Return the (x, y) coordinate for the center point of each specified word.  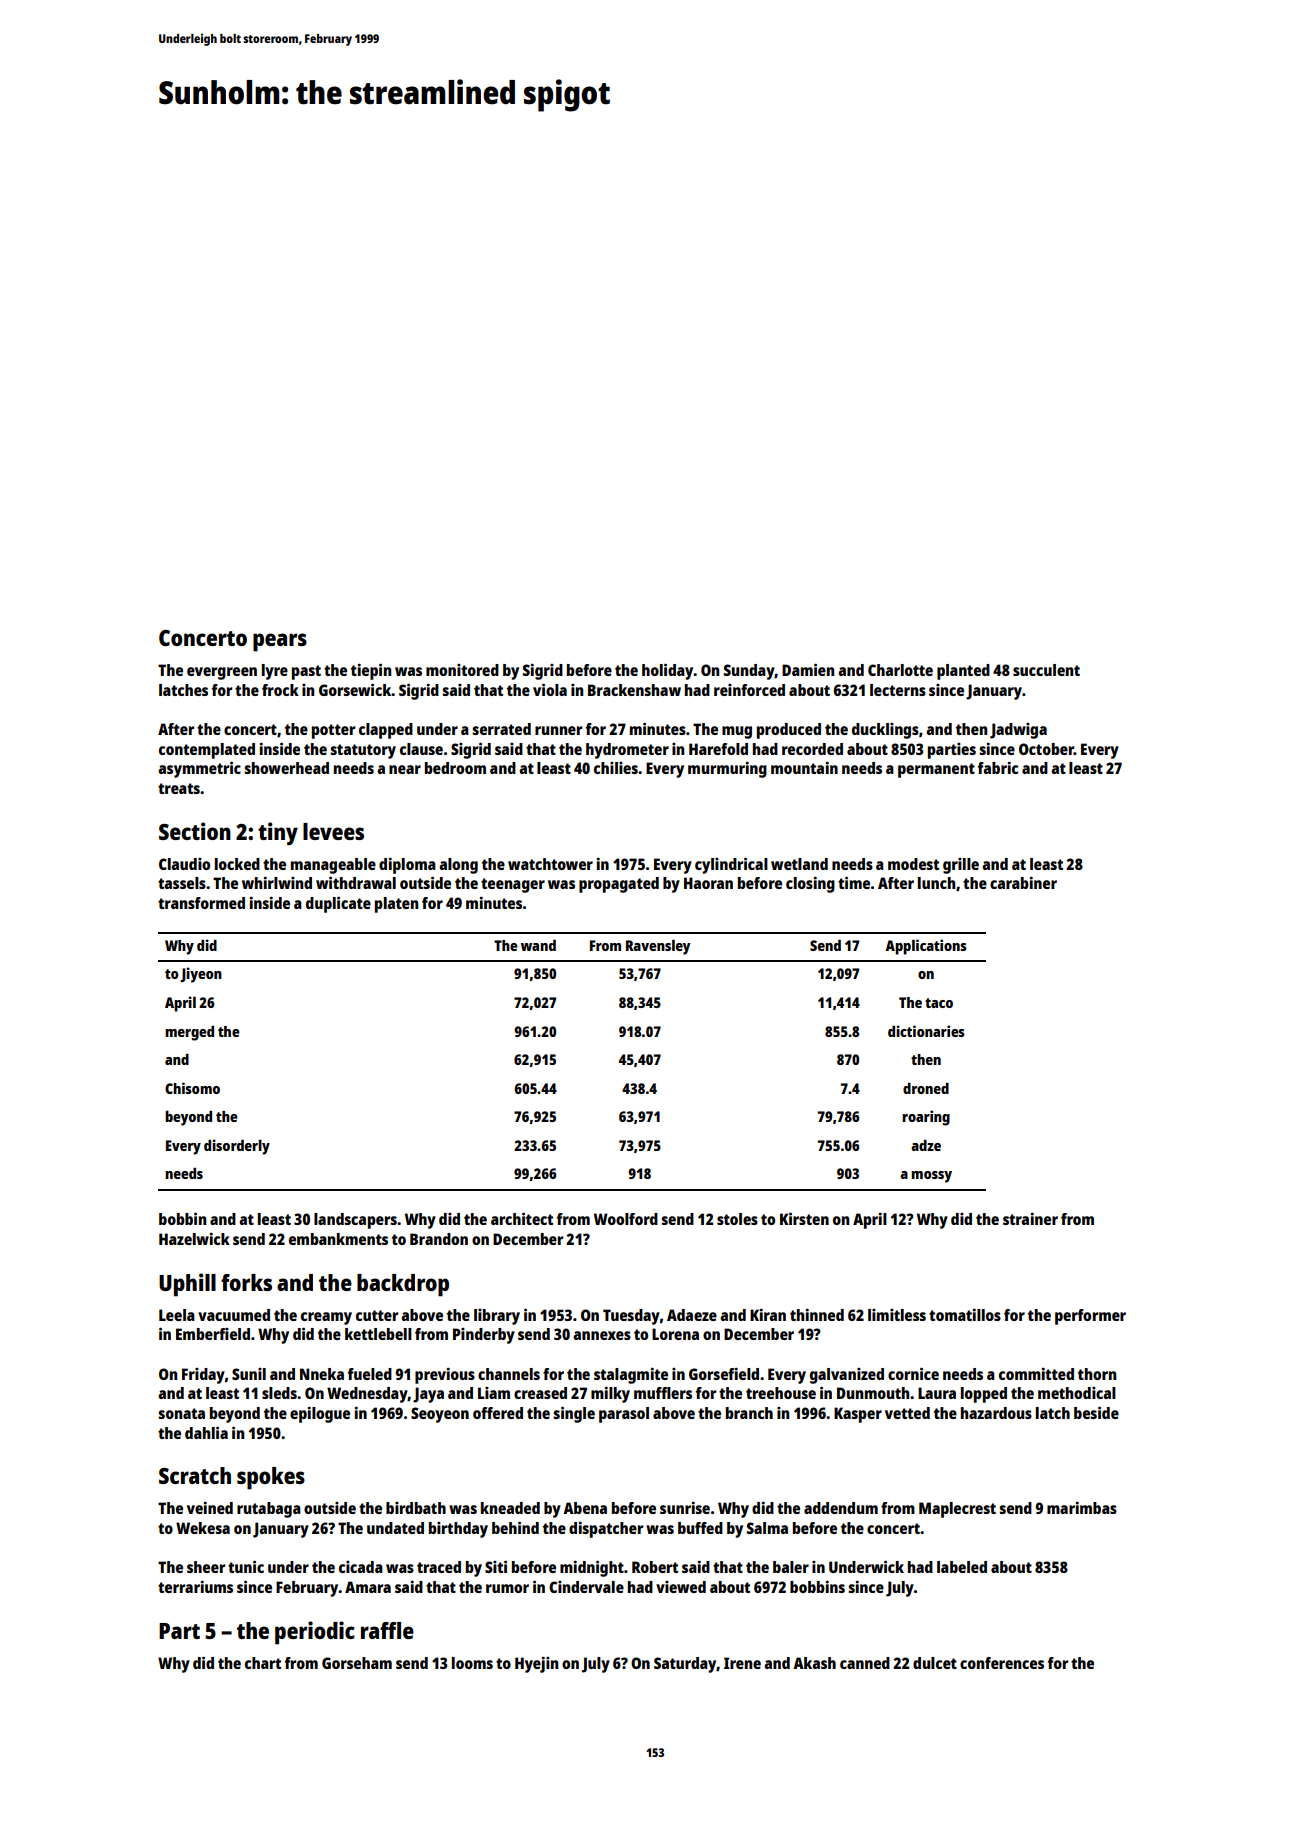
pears (280, 642)
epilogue (320, 1414)
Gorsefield (724, 1373)
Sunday (749, 672)
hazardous (996, 1413)
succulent (1046, 670)
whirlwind (277, 882)
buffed (700, 1528)
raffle (387, 1630)
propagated (619, 885)
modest (913, 864)
